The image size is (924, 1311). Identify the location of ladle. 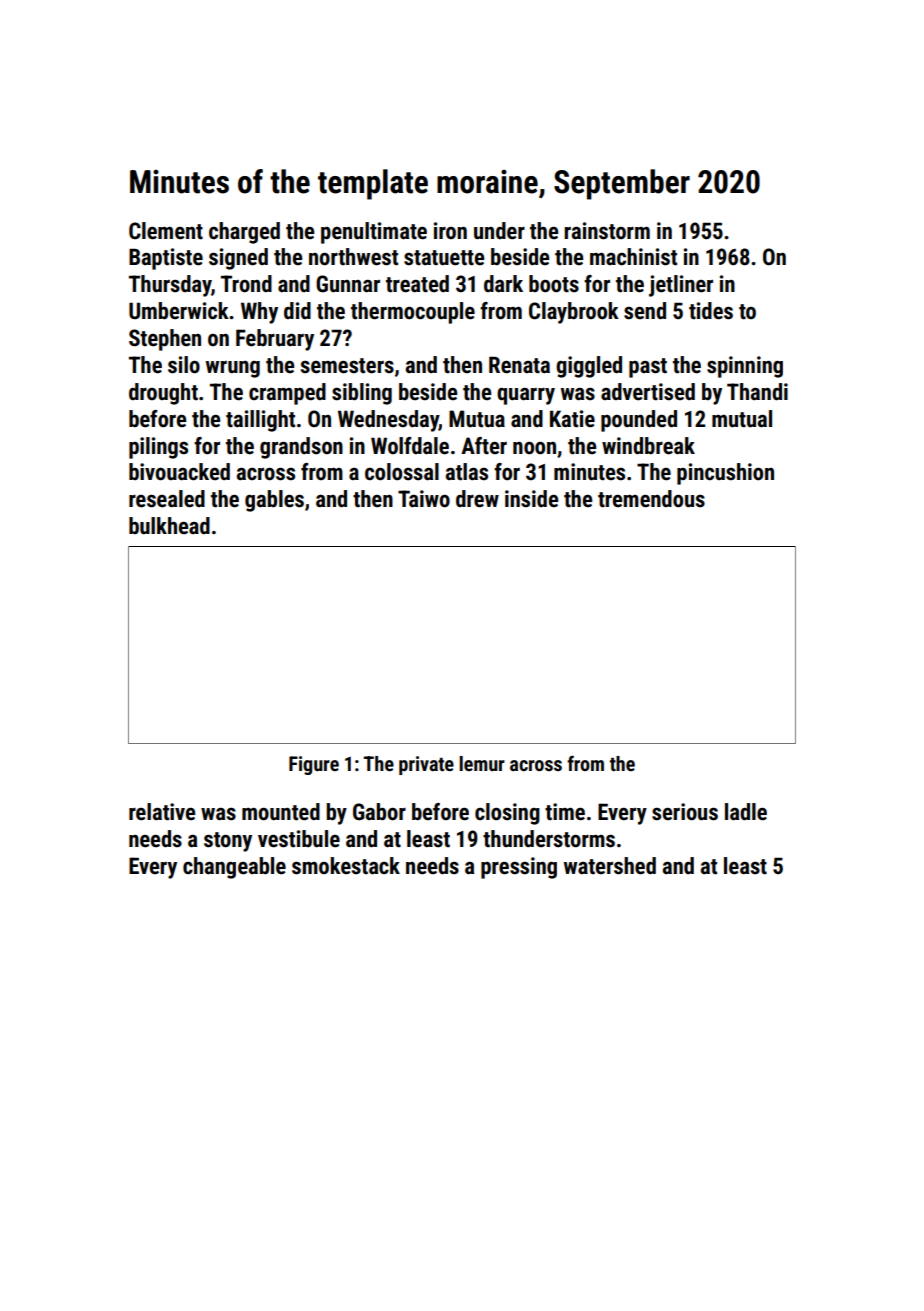
(746, 812).
